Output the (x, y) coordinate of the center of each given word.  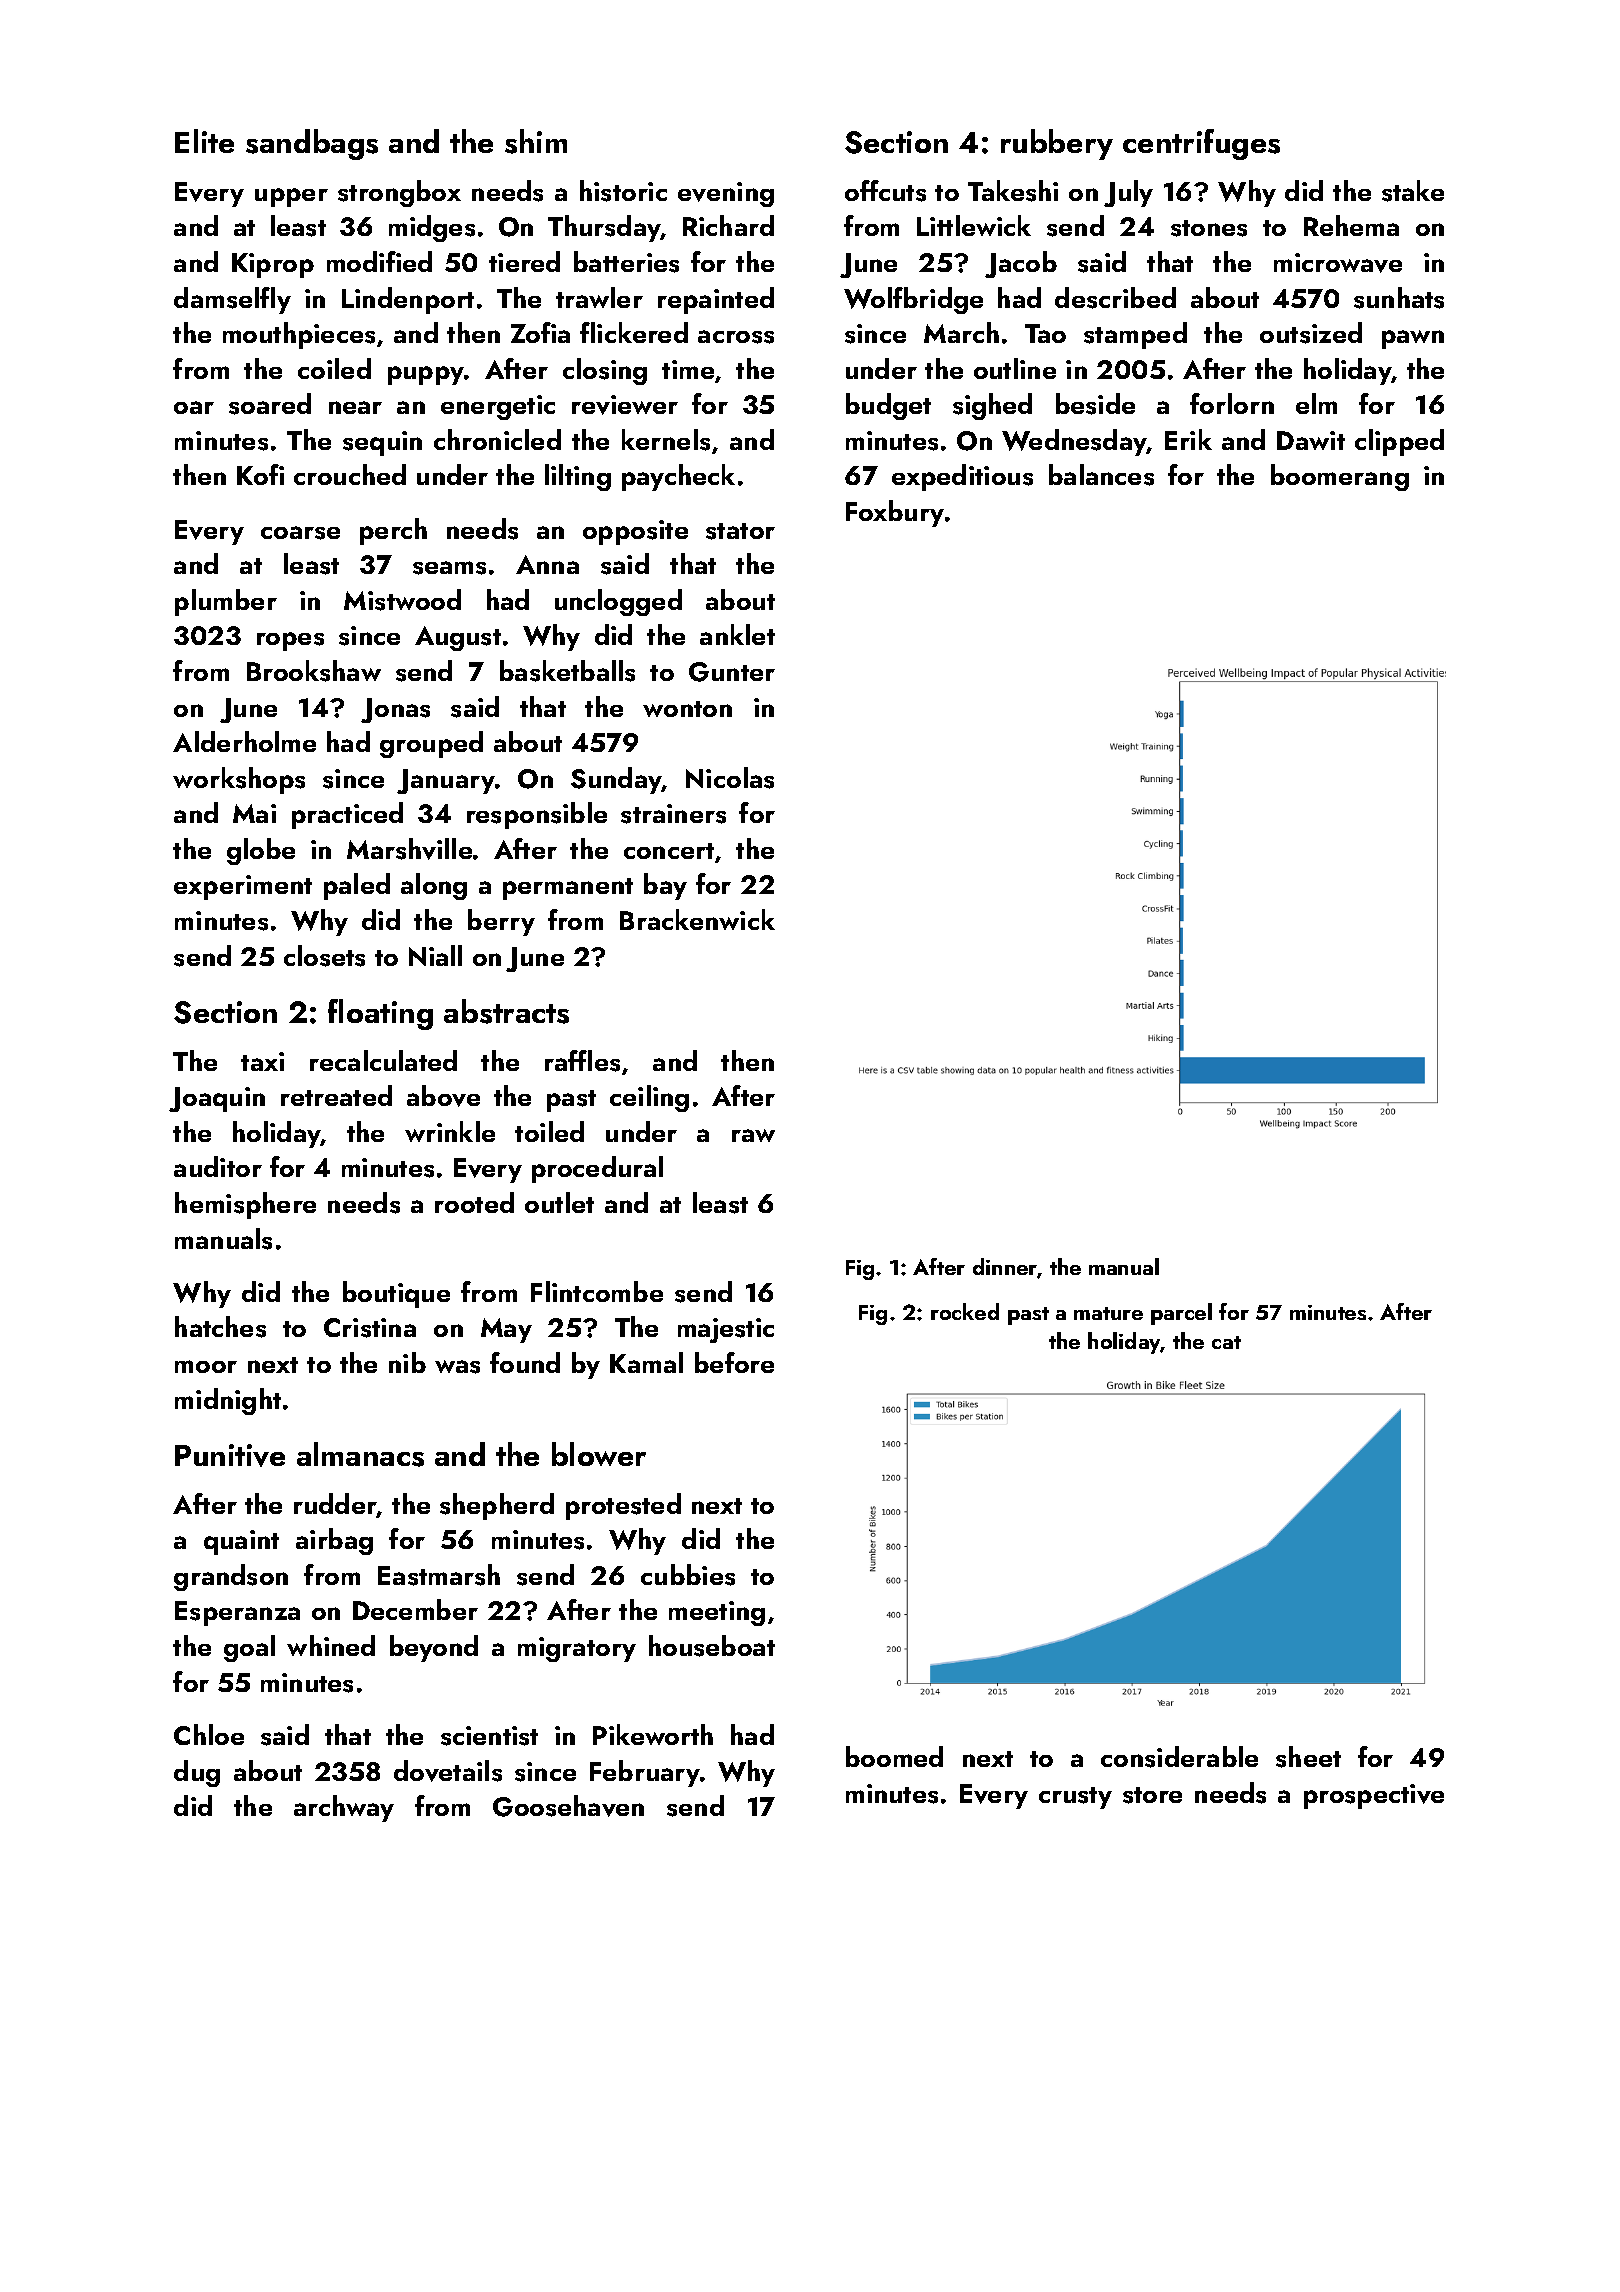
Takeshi (1013, 191)
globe (261, 851)
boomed (894, 1756)
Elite (204, 141)
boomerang (1340, 477)
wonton (687, 709)
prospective (1374, 1796)
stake (1413, 191)
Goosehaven (568, 1806)
